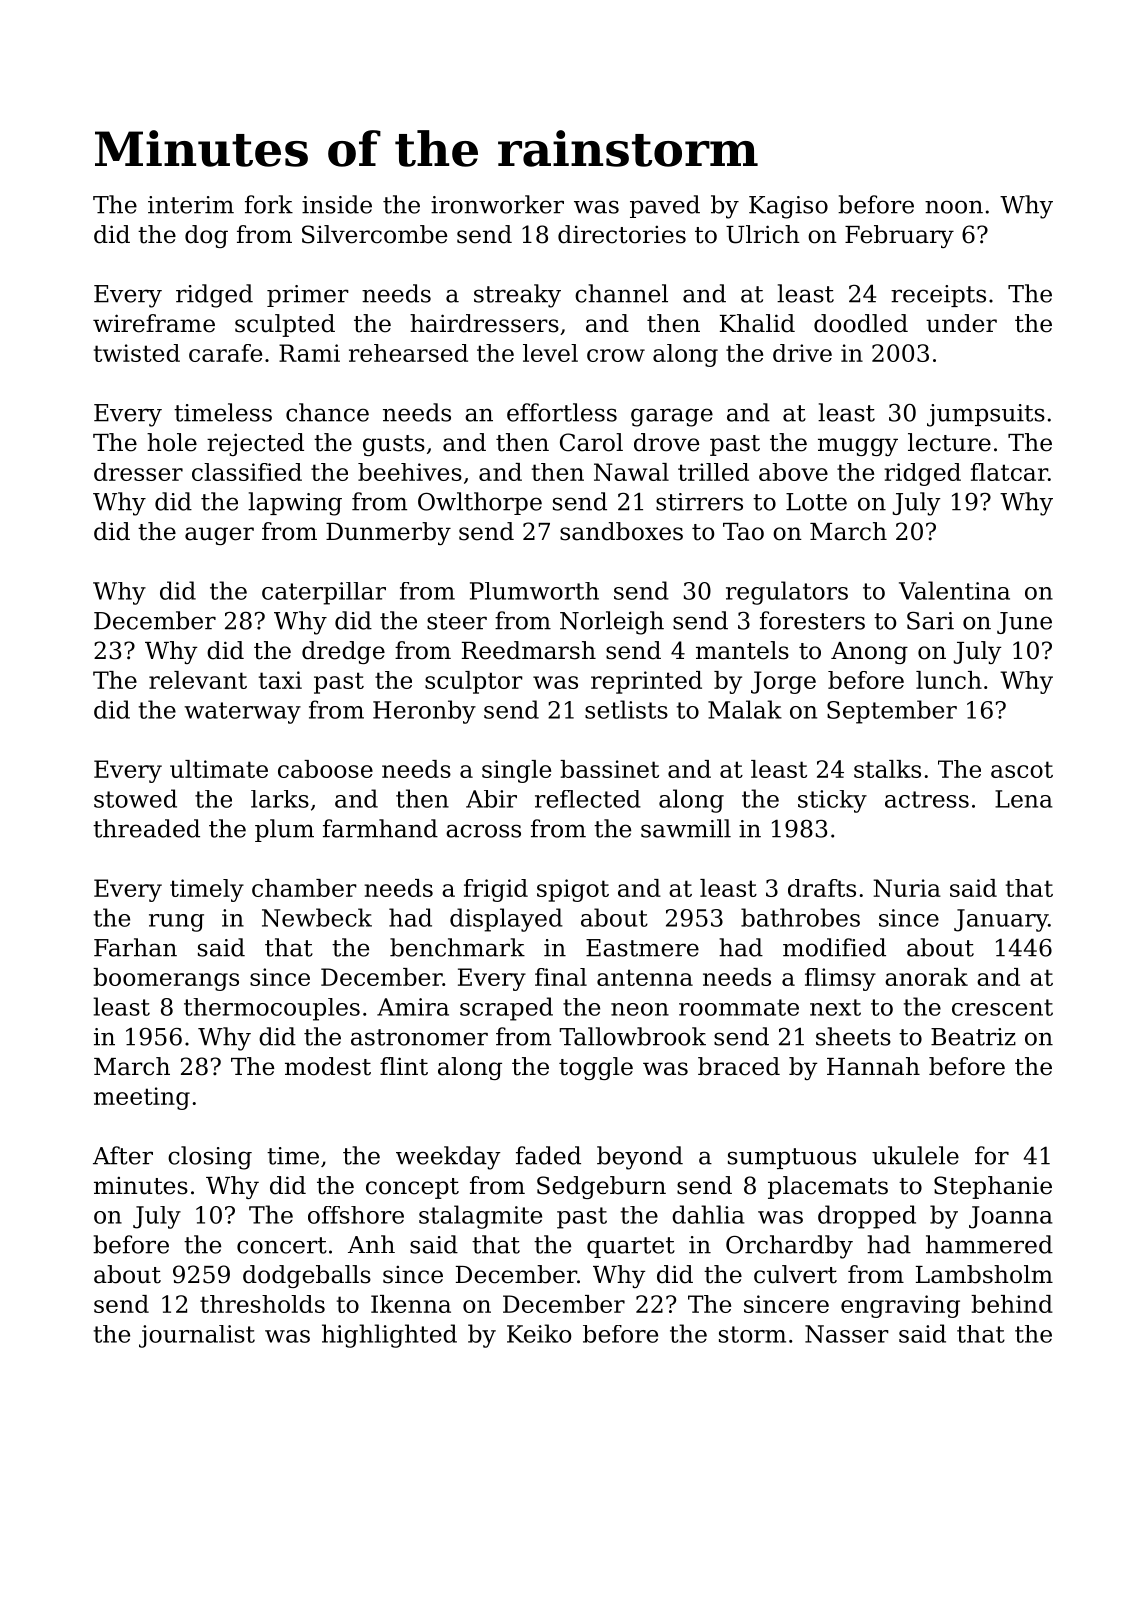 This screenshot has height=1621, width=1146. I want to click on interim, so click(191, 205).
